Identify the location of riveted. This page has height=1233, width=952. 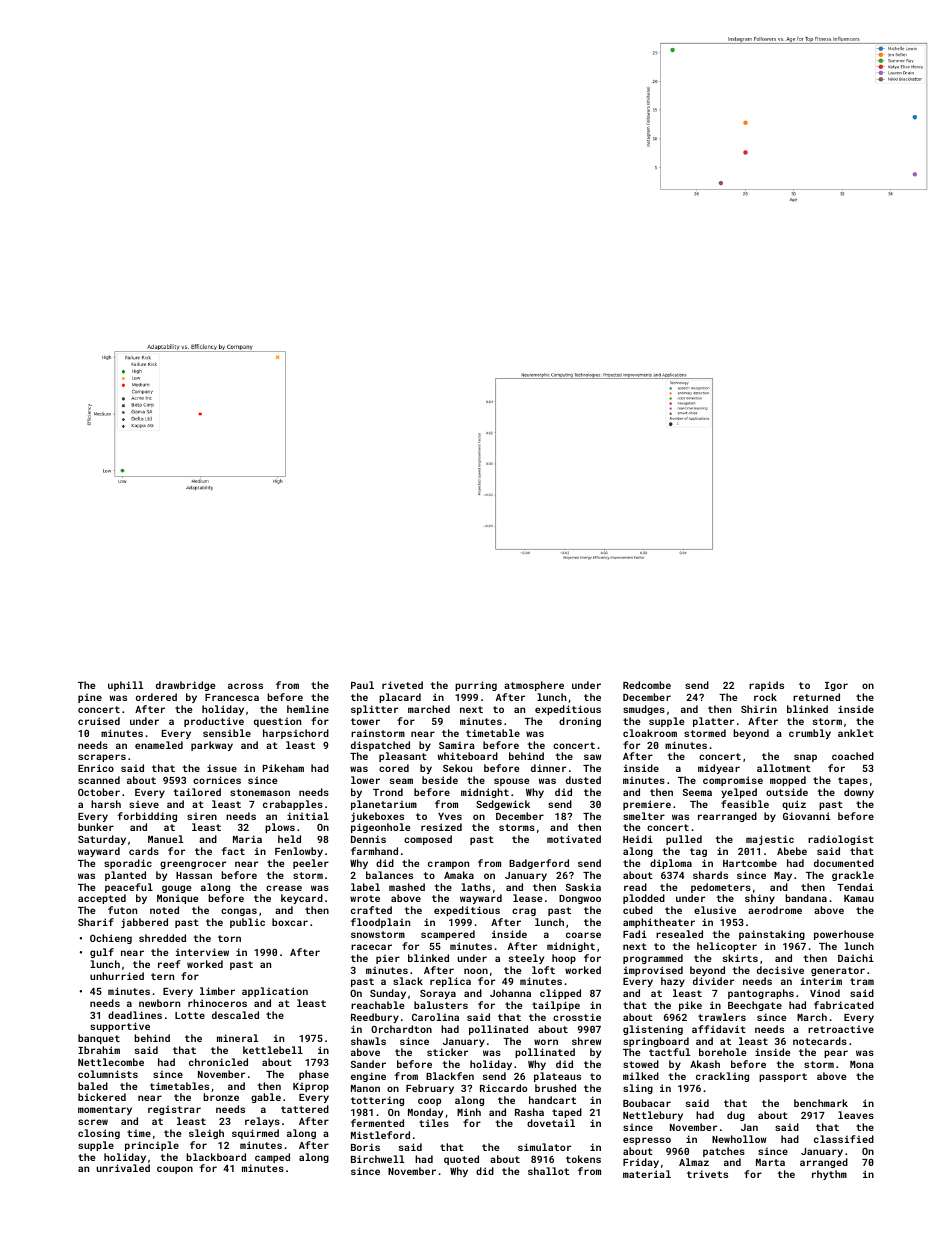
(402, 685).
